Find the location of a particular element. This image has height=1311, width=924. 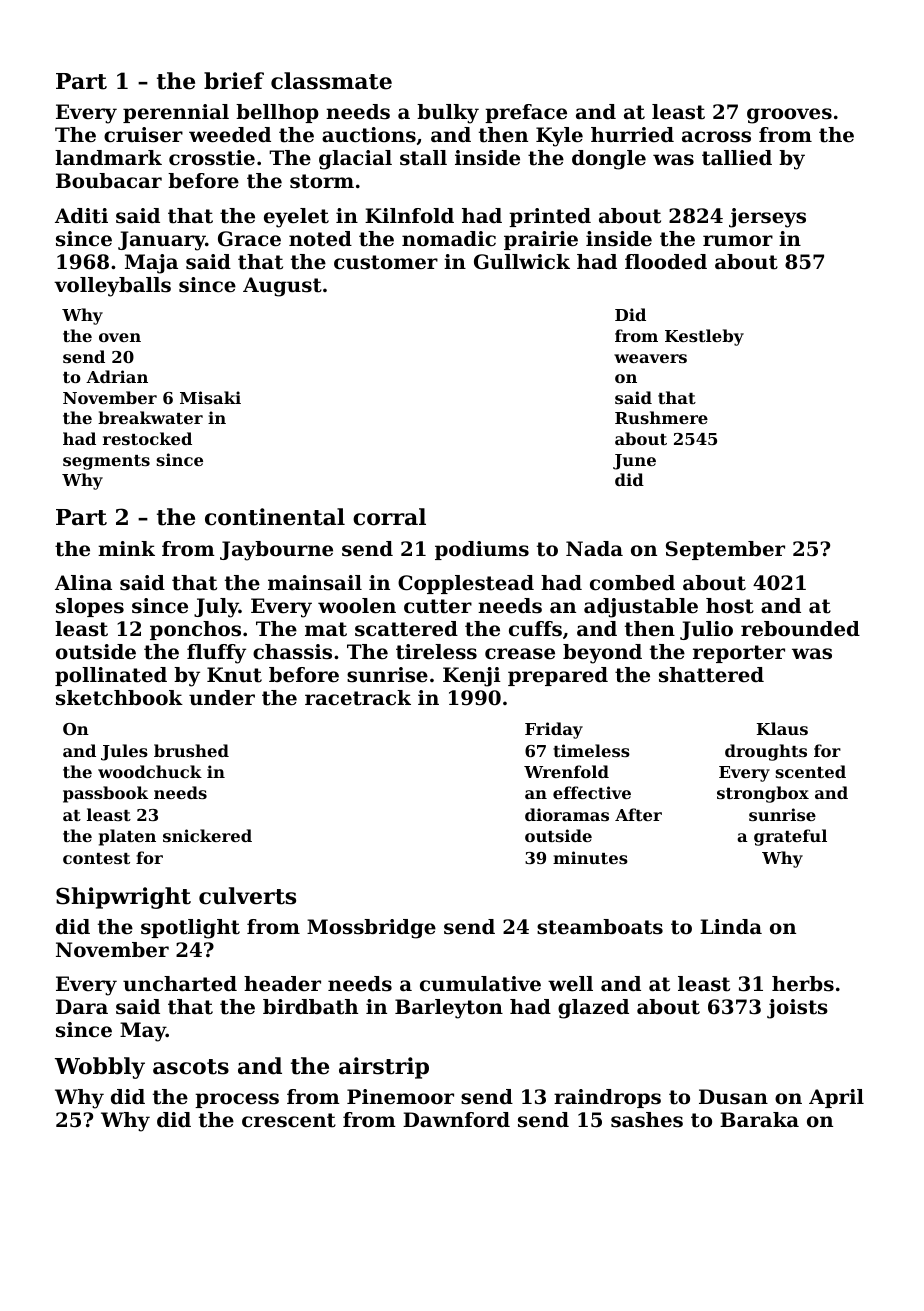

Dara is located at coordinates (82, 1007).
